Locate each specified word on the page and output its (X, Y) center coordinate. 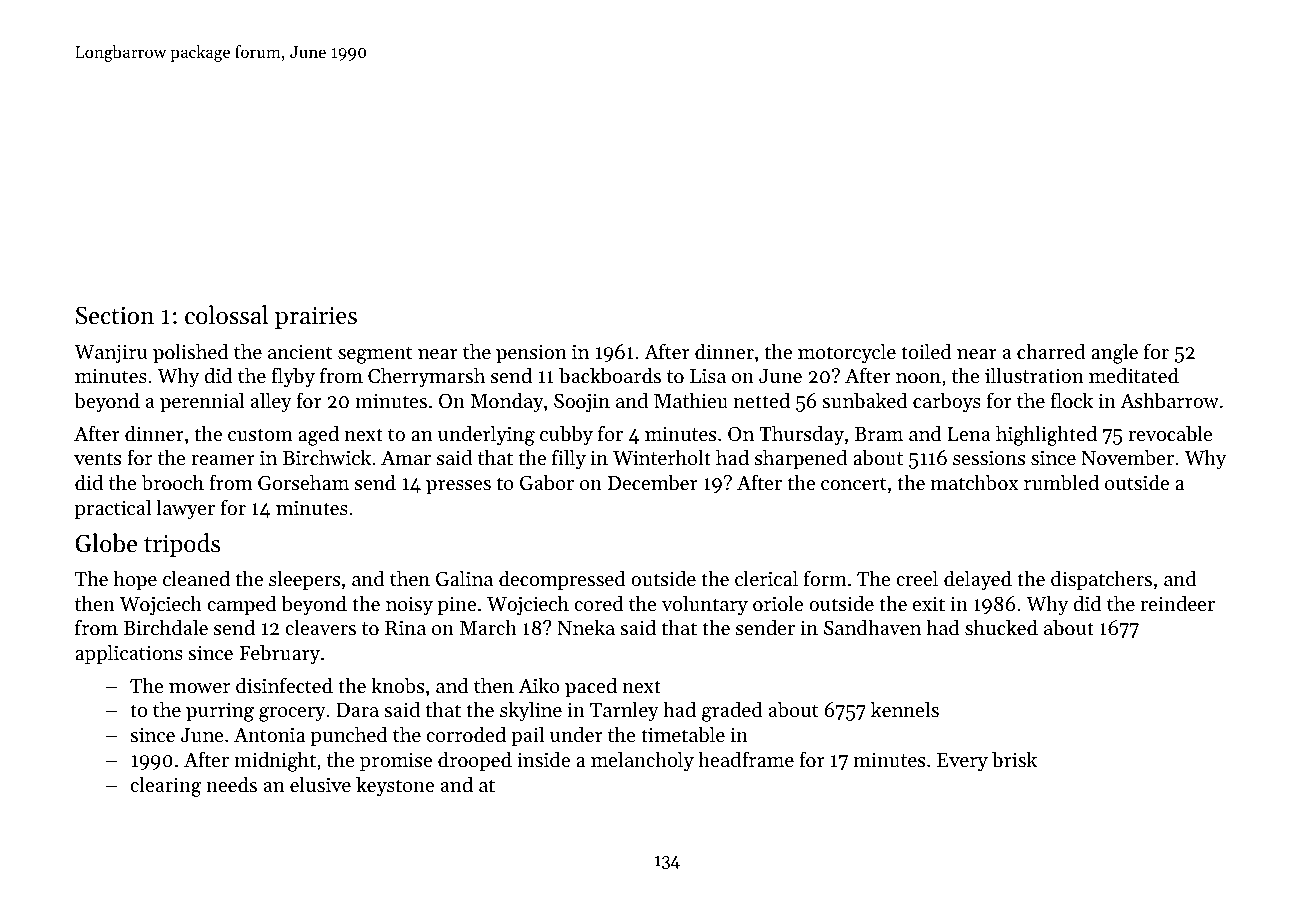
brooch (173, 482)
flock (1071, 400)
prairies (316, 318)
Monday (507, 402)
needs (231, 784)
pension (531, 354)
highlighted (1046, 435)
